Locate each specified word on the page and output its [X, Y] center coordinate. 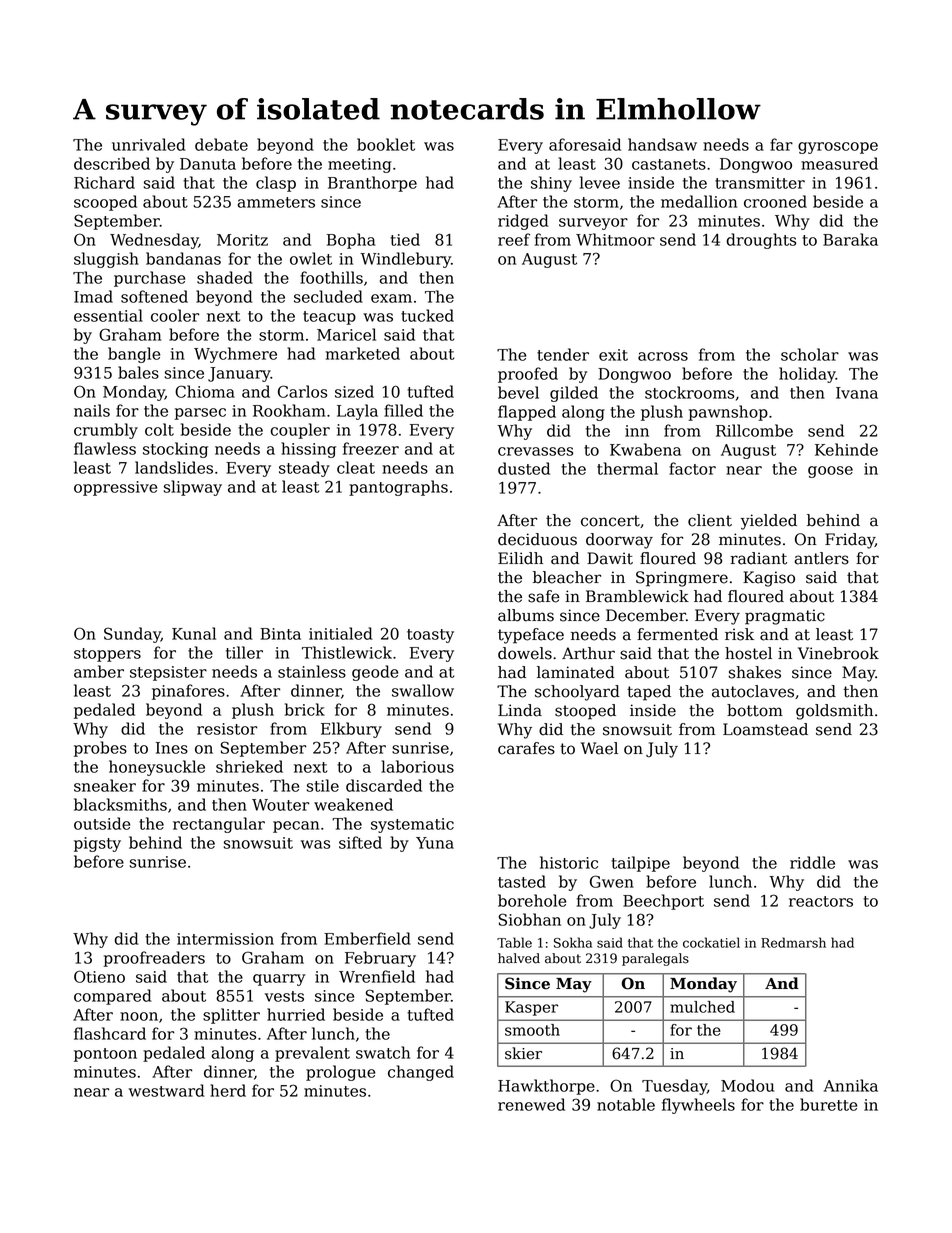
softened [154, 296]
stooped [585, 712]
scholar [810, 354]
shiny [551, 184]
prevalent [312, 1054]
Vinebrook [838, 653]
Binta [280, 634]
